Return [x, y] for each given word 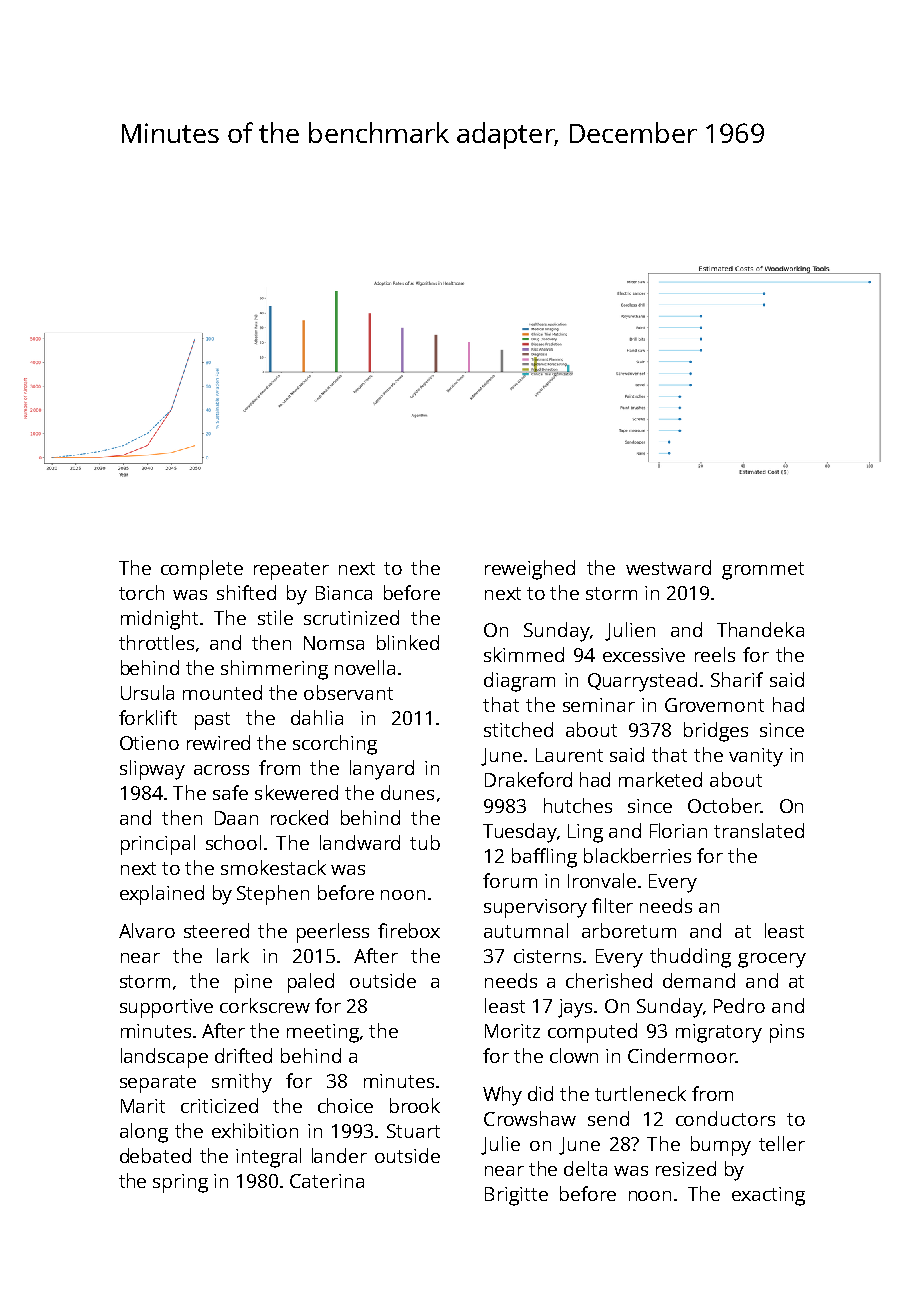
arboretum [629, 930]
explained [162, 895]
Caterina [327, 1181]
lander [339, 1155]
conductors [725, 1118]
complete [202, 570]
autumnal [526, 930]
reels [715, 654]
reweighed [530, 570]
